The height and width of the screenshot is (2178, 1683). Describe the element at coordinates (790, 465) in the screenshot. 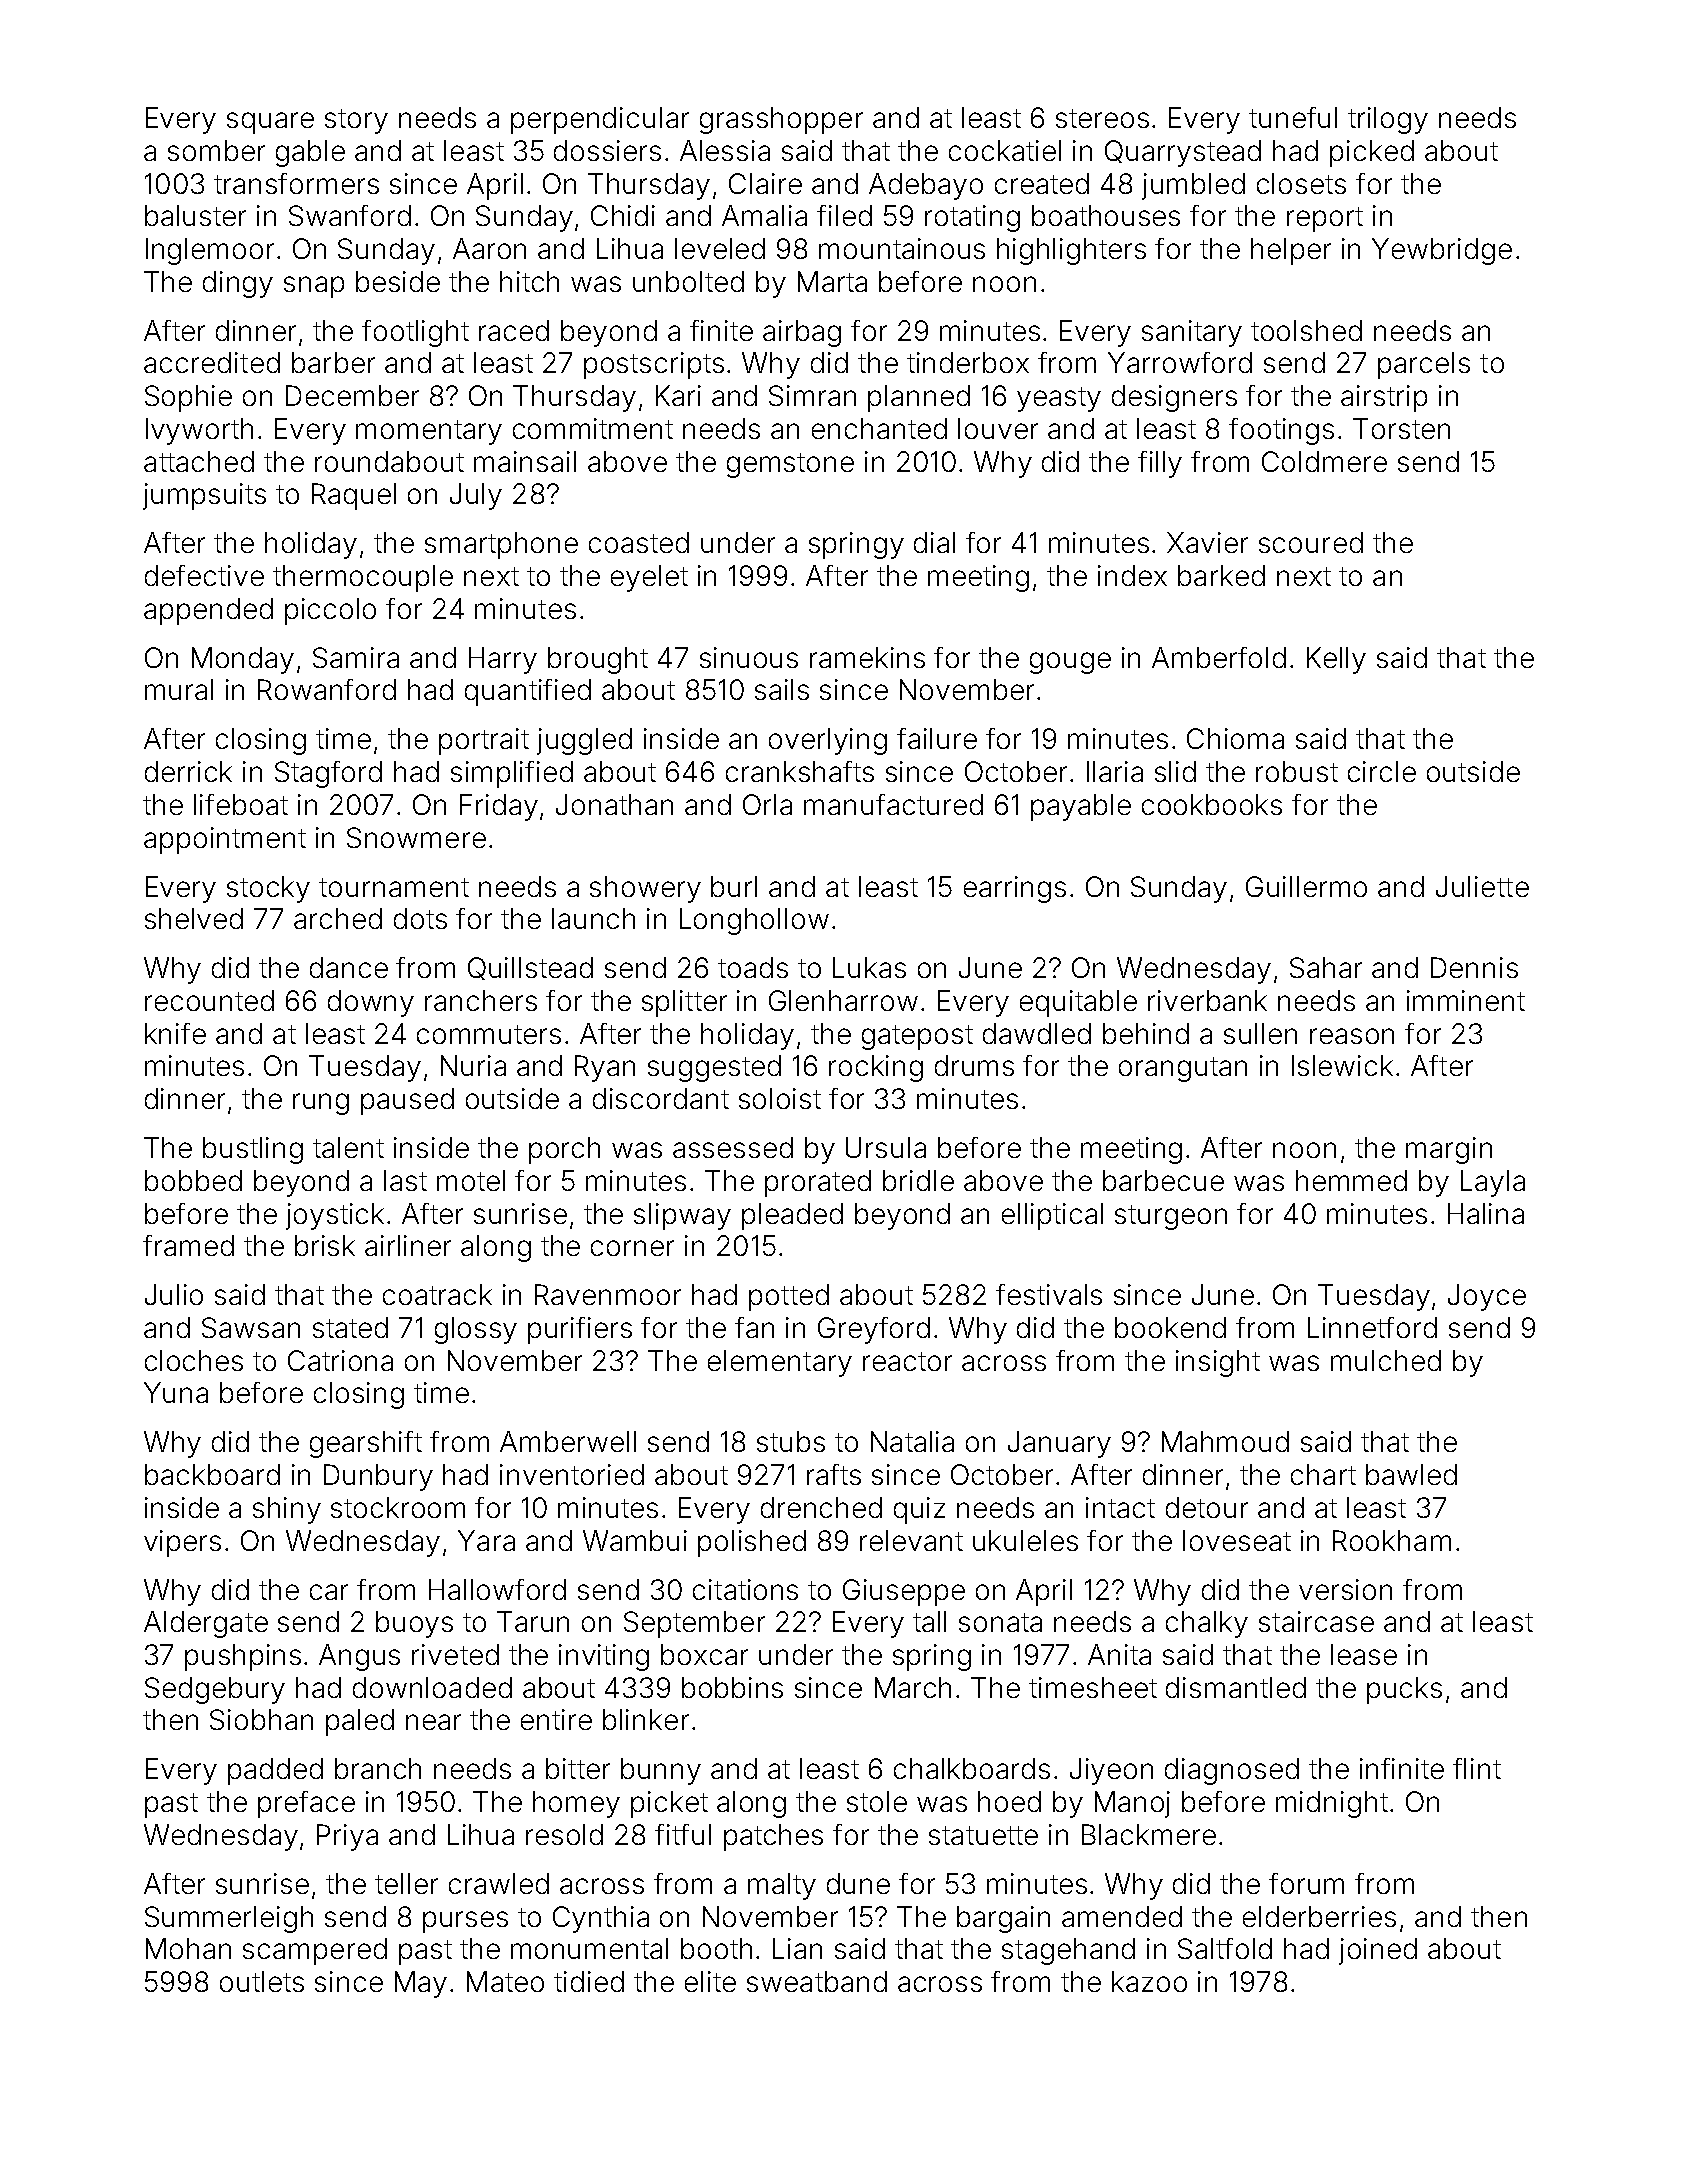

I see `gemstone` at that location.
